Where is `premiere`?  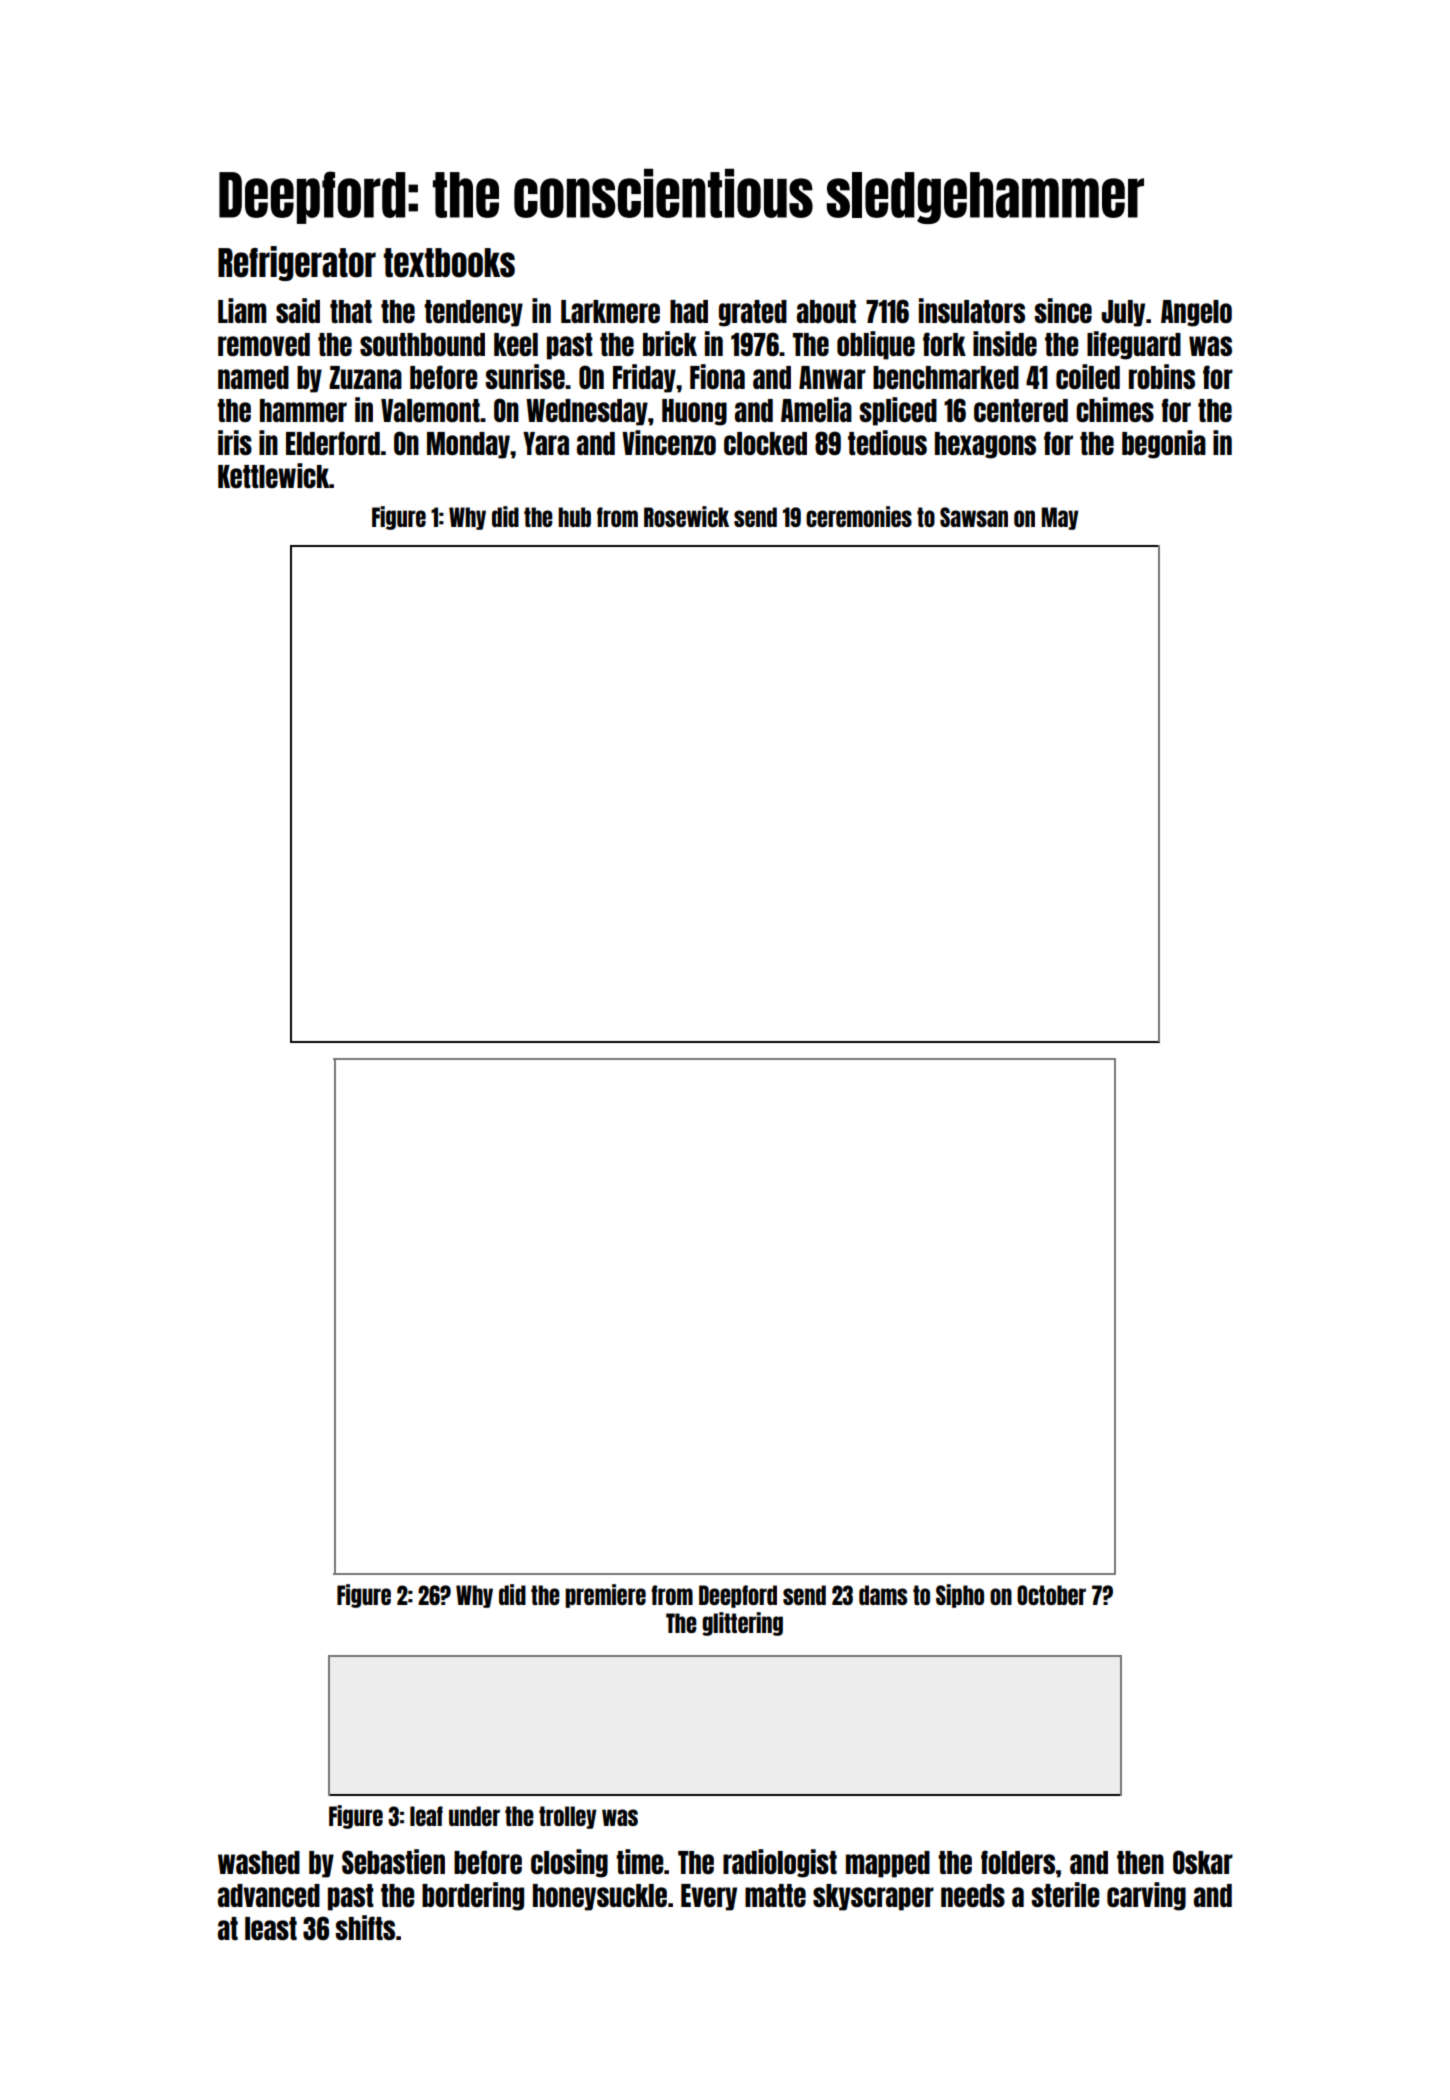 premiere is located at coordinates (605, 1596).
